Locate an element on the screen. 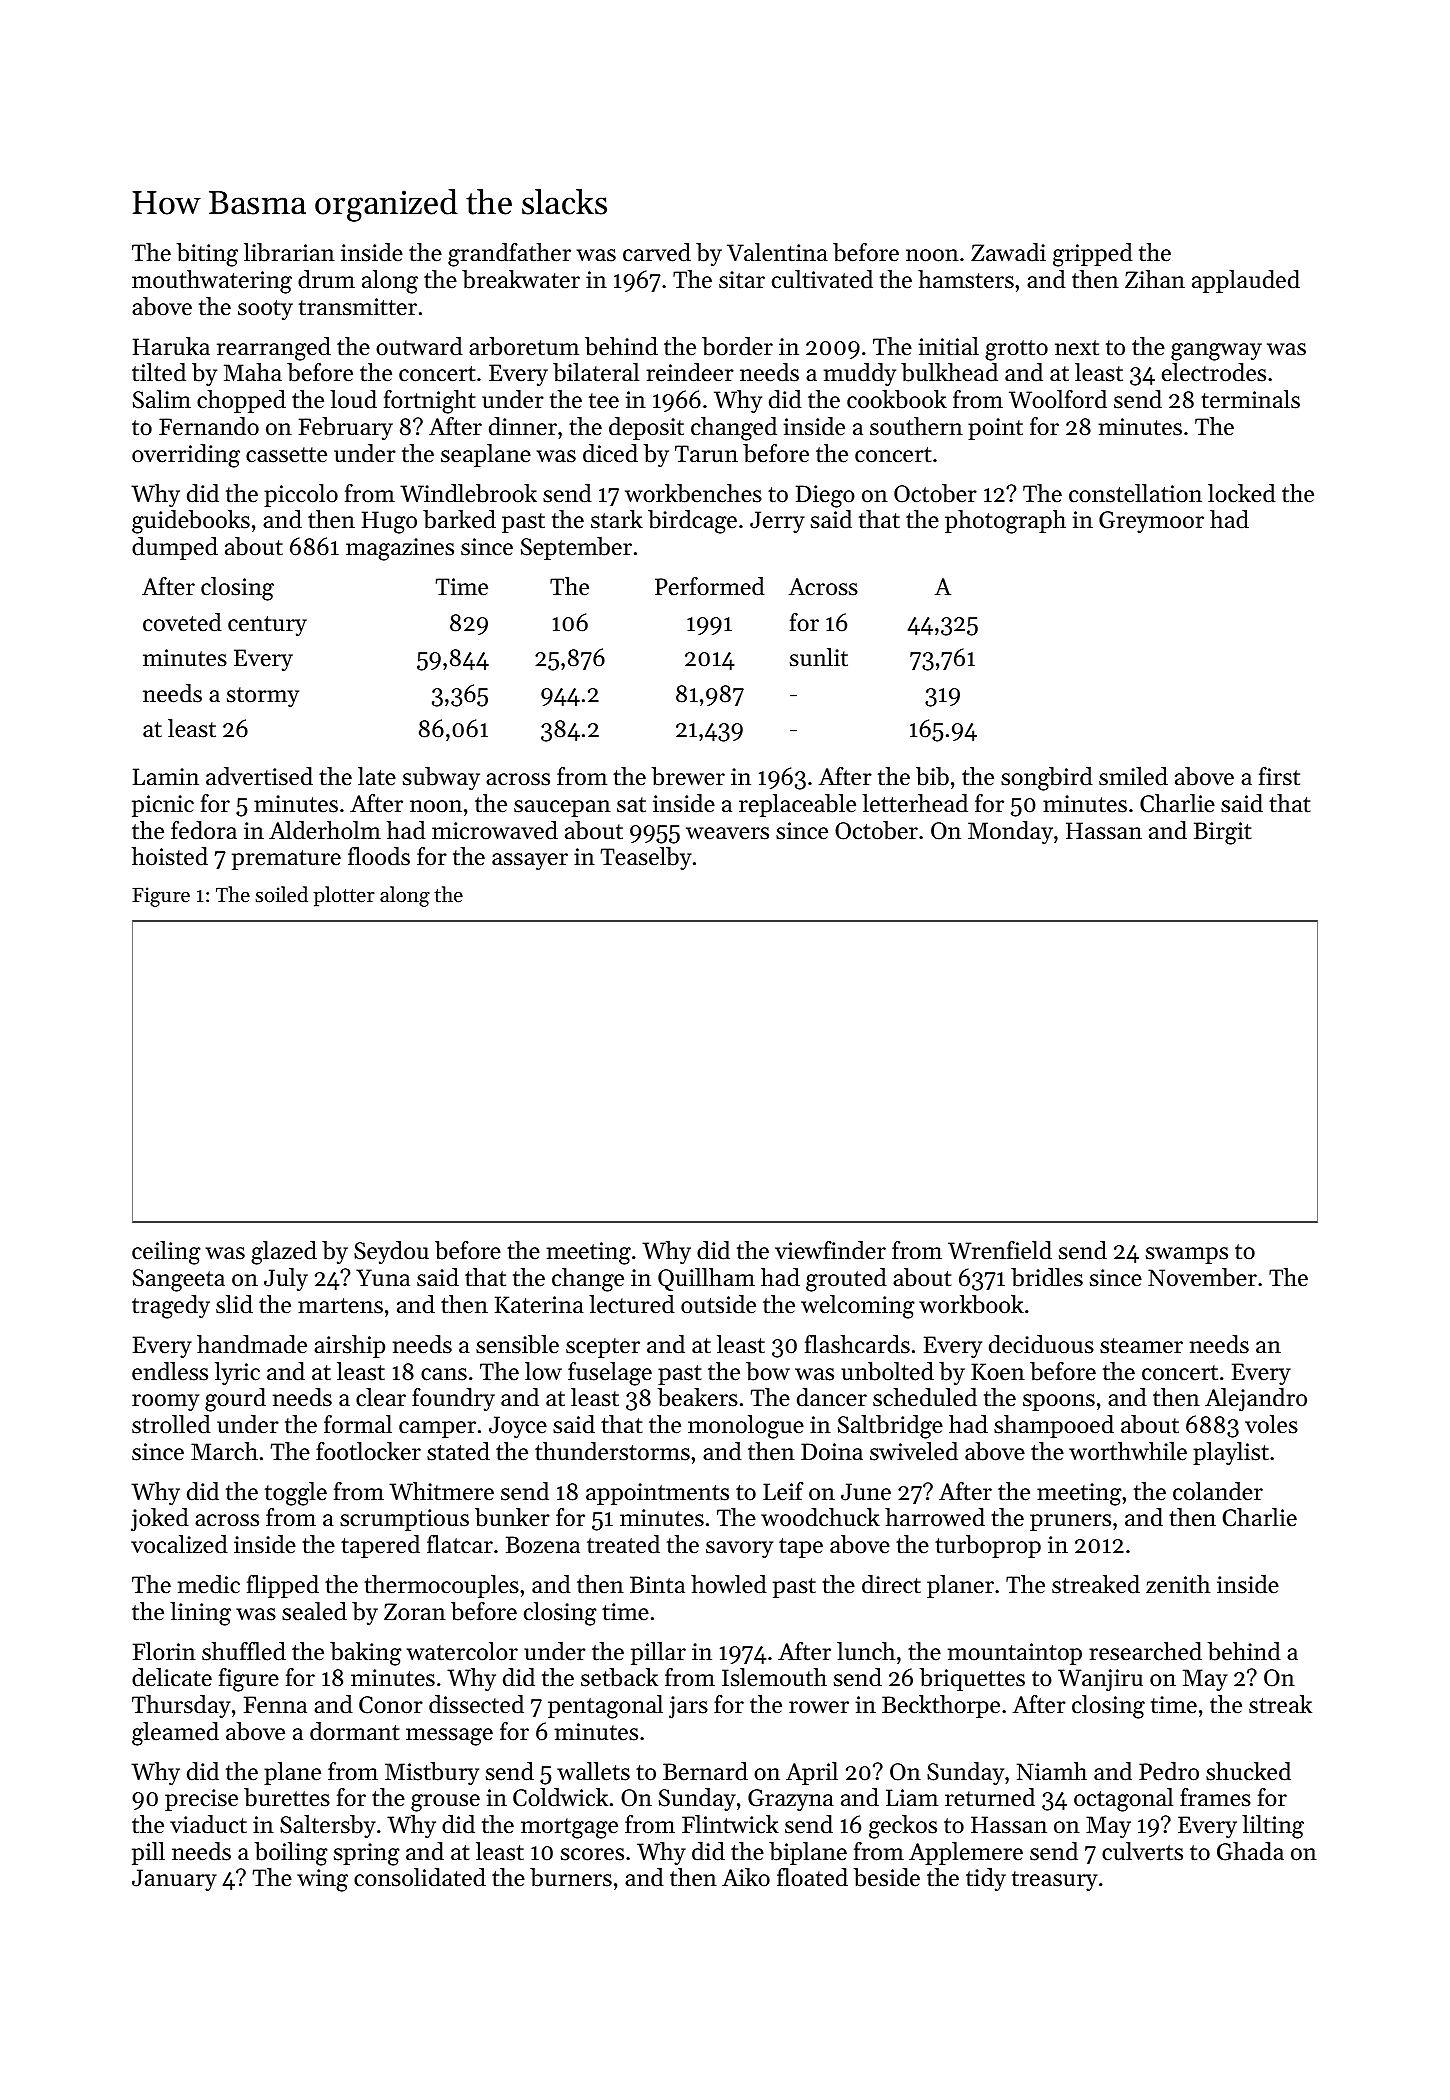 The height and width of the screenshot is (2100, 1450). Zoran is located at coordinates (415, 1612).
